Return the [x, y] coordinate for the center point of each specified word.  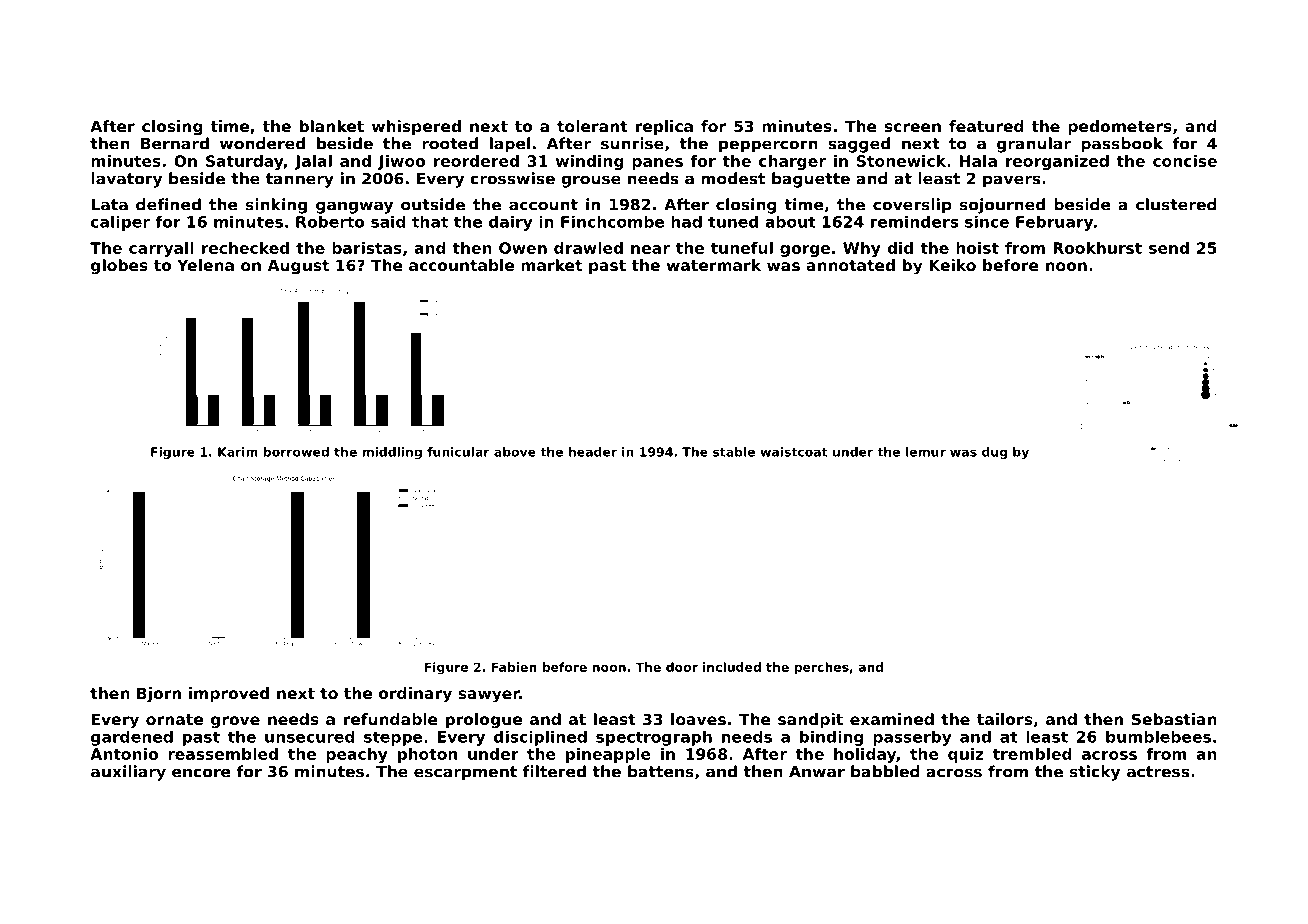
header [593, 452]
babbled [885, 771]
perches [822, 668]
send [1169, 248]
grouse [591, 181]
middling [392, 453]
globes [119, 267]
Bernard [175, 143]
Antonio [124, 754]
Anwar [817, 772]
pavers [1011, 181]
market [551, 265]
